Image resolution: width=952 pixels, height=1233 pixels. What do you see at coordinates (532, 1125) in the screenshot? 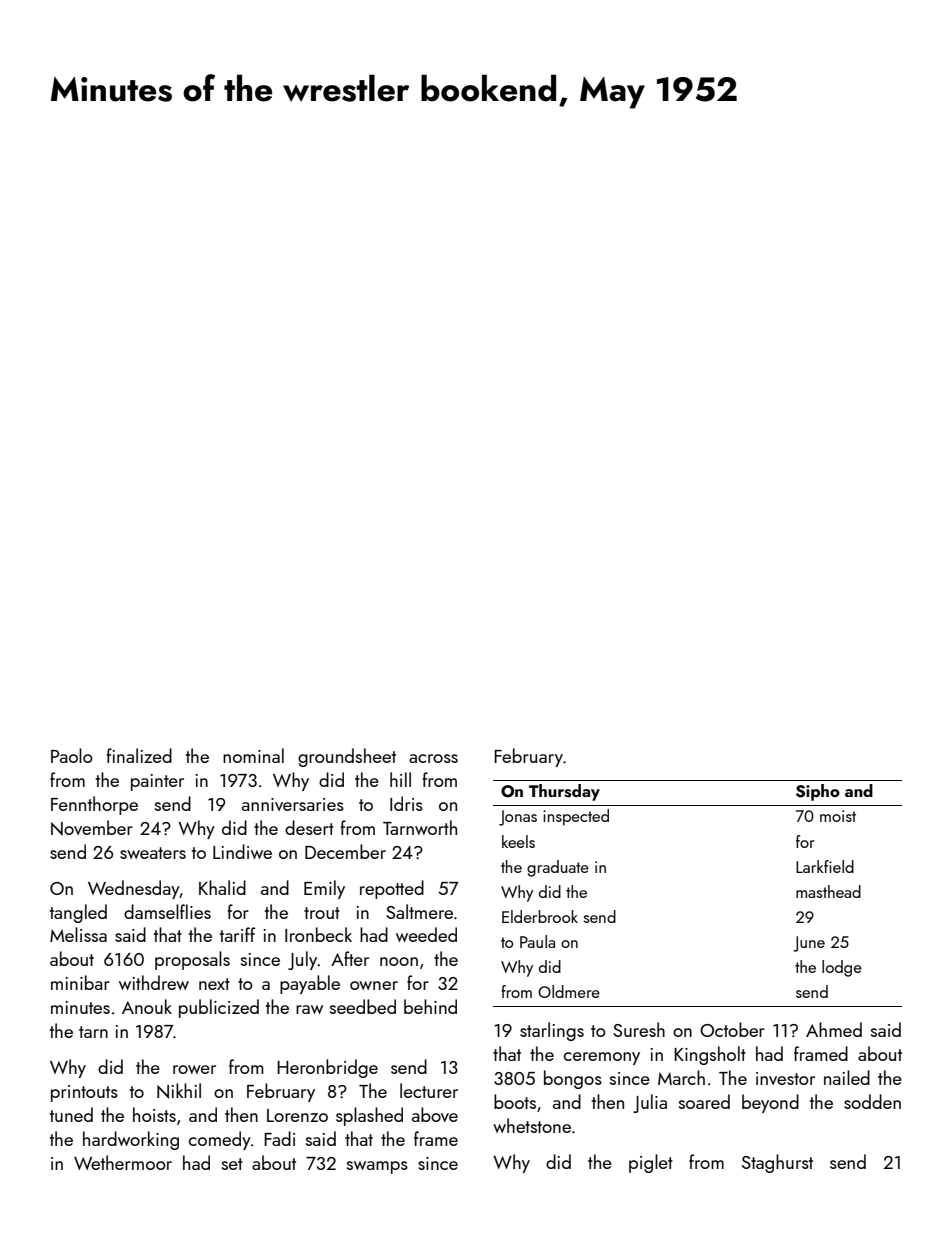
I see `whetstone` at bounding box center [532, 1125].
